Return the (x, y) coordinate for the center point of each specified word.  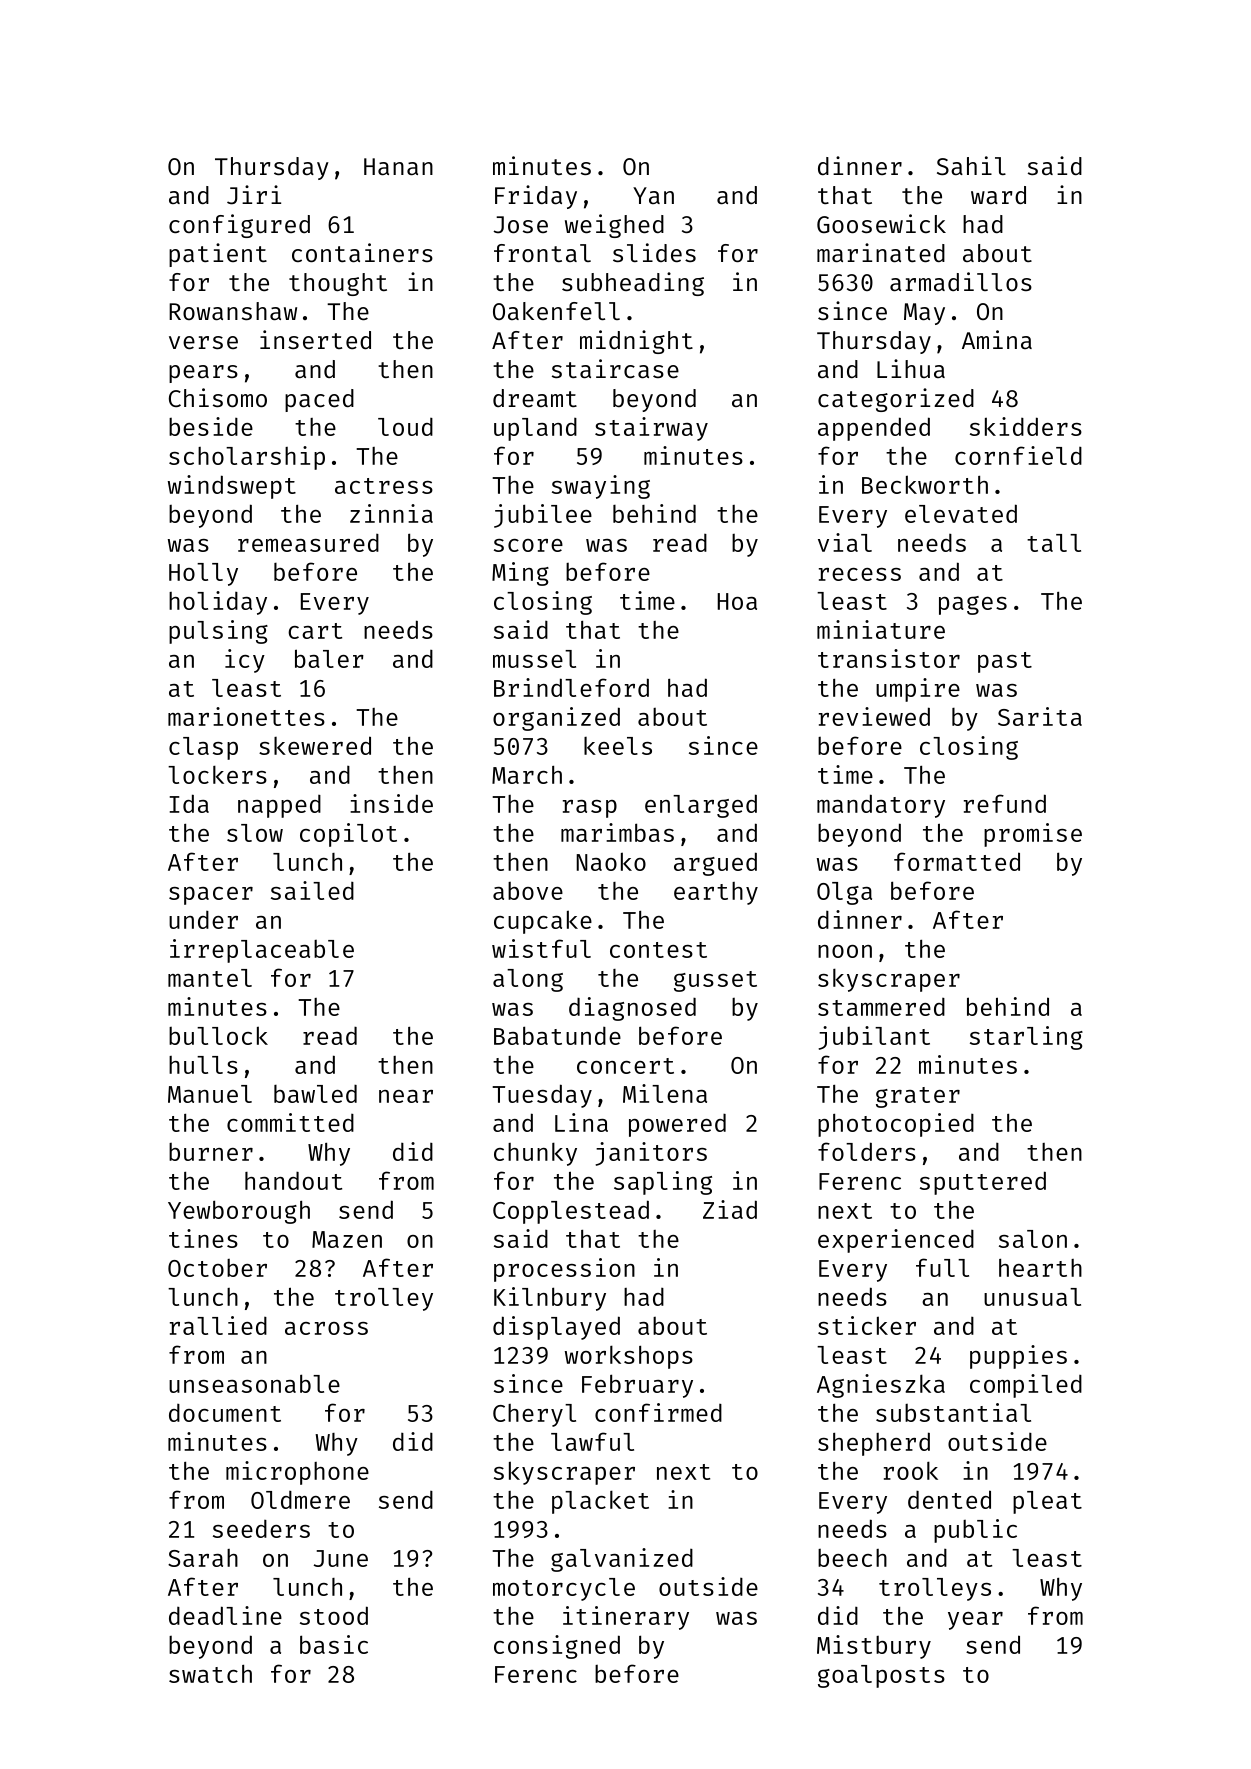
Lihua (911, 368)
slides (654, 252)
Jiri (254, 195)
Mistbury (874, 1647)
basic (334, 1644)
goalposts (881, 1676)
